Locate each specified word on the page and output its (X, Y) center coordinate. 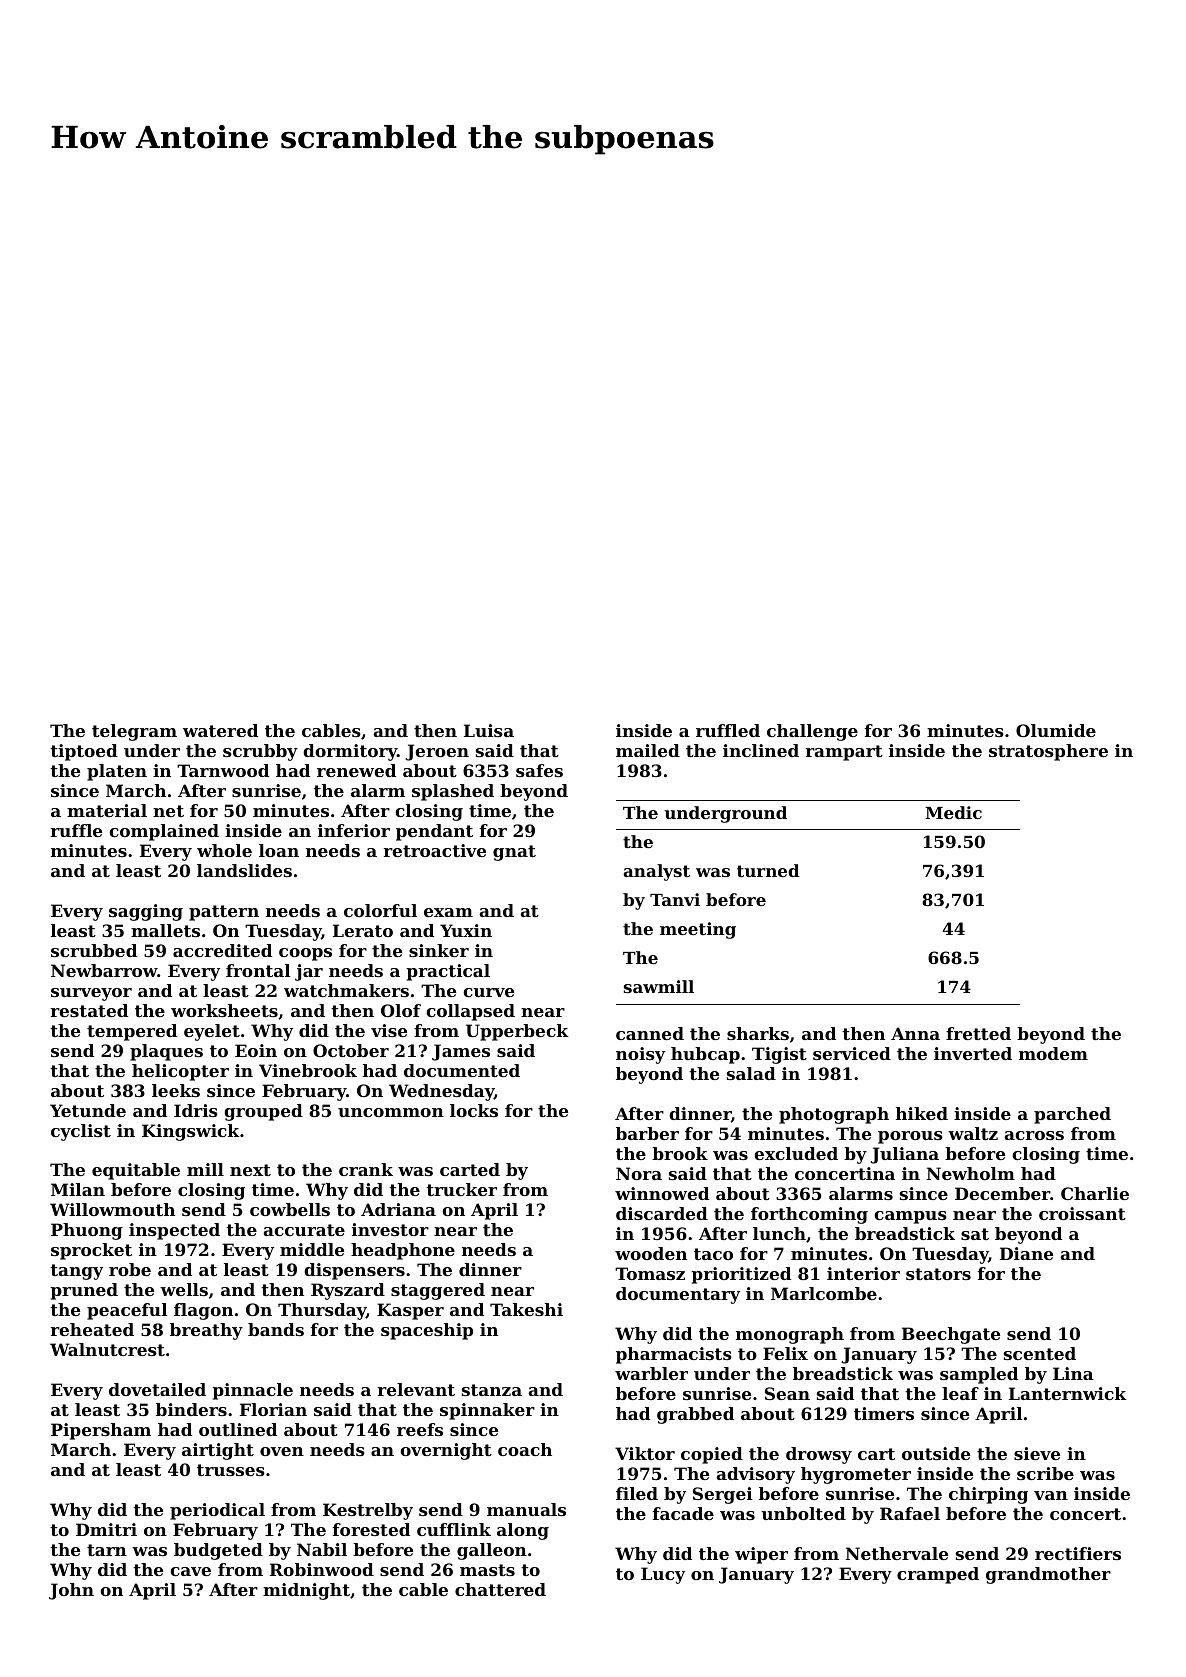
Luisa (489, 730)
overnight (446, 1451)
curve (488, 992)
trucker (461, 1189)
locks (474, 1110)
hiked (922, 1113)
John (71, 1591)
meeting (698, 930)
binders (191, 1409)
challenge (812, 732)
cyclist (81, 1132)
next (250, 1170)
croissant (1082, 1213)
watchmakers (346, 990)
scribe (1045, 1473)
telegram (134, 732)
